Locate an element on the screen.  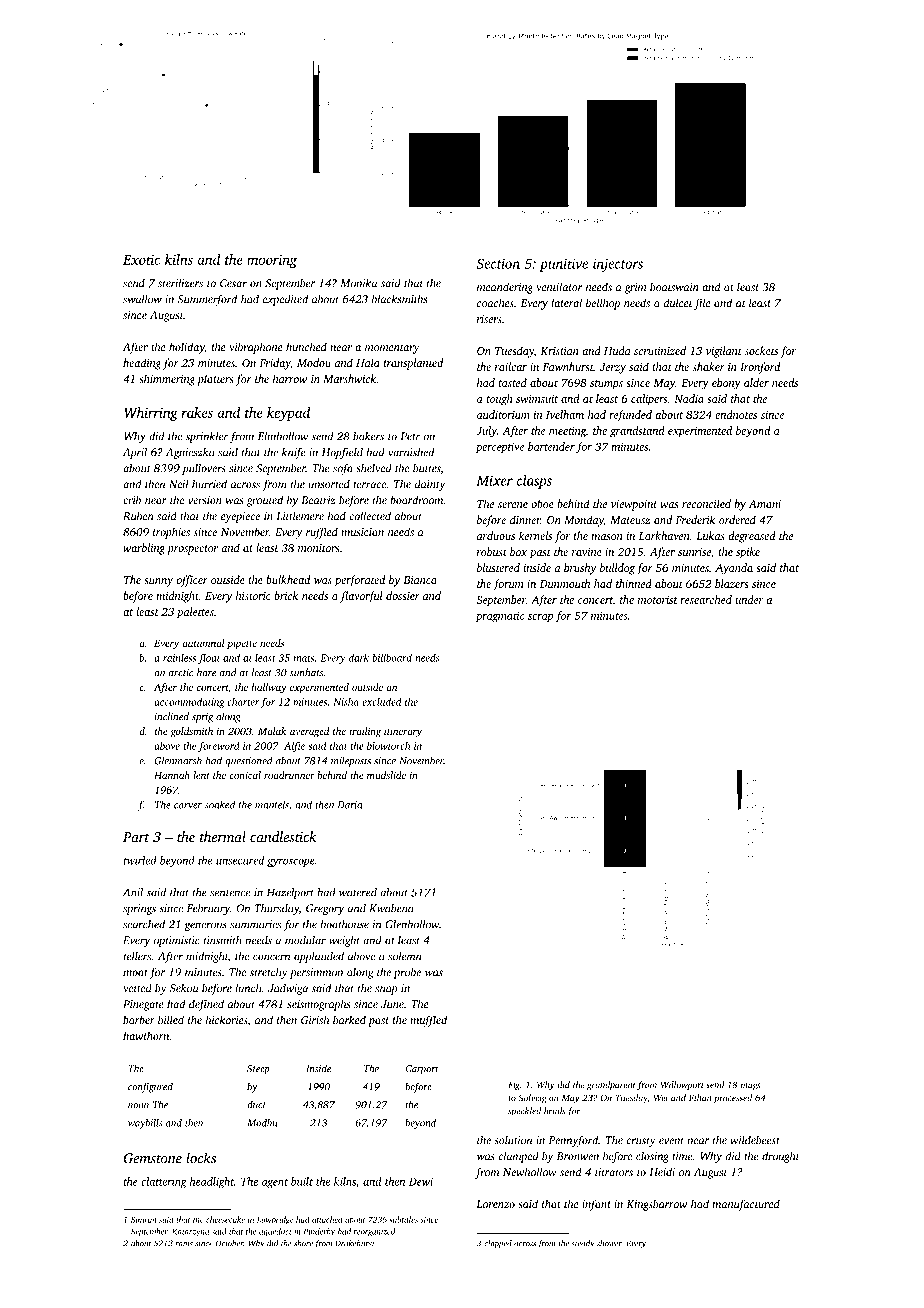
sentence is located at coordinates (230, 893).
